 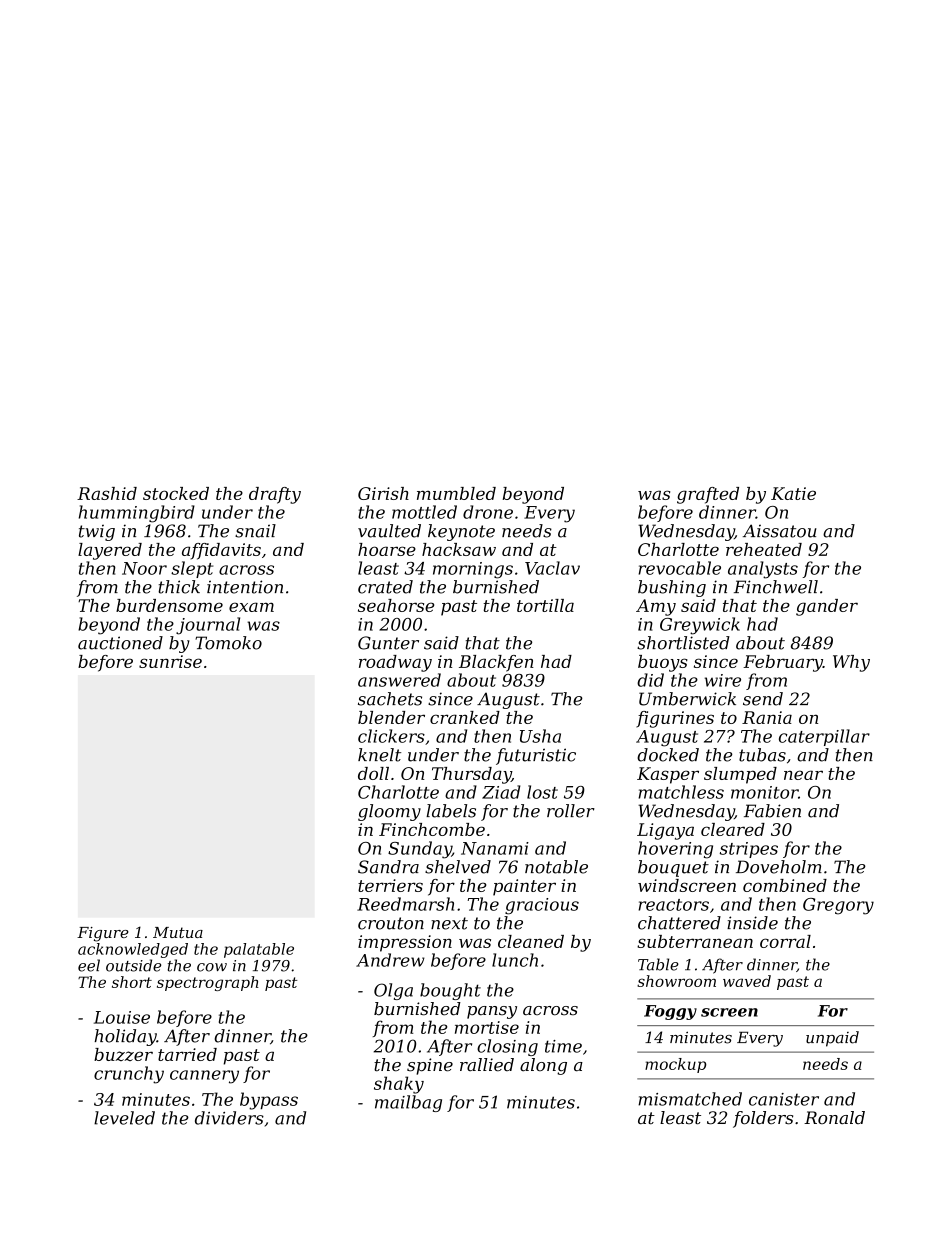 What do you see at coordinates (793, 493) in the screenshot?
I see `Katie` at bounding box center [793, 493].
